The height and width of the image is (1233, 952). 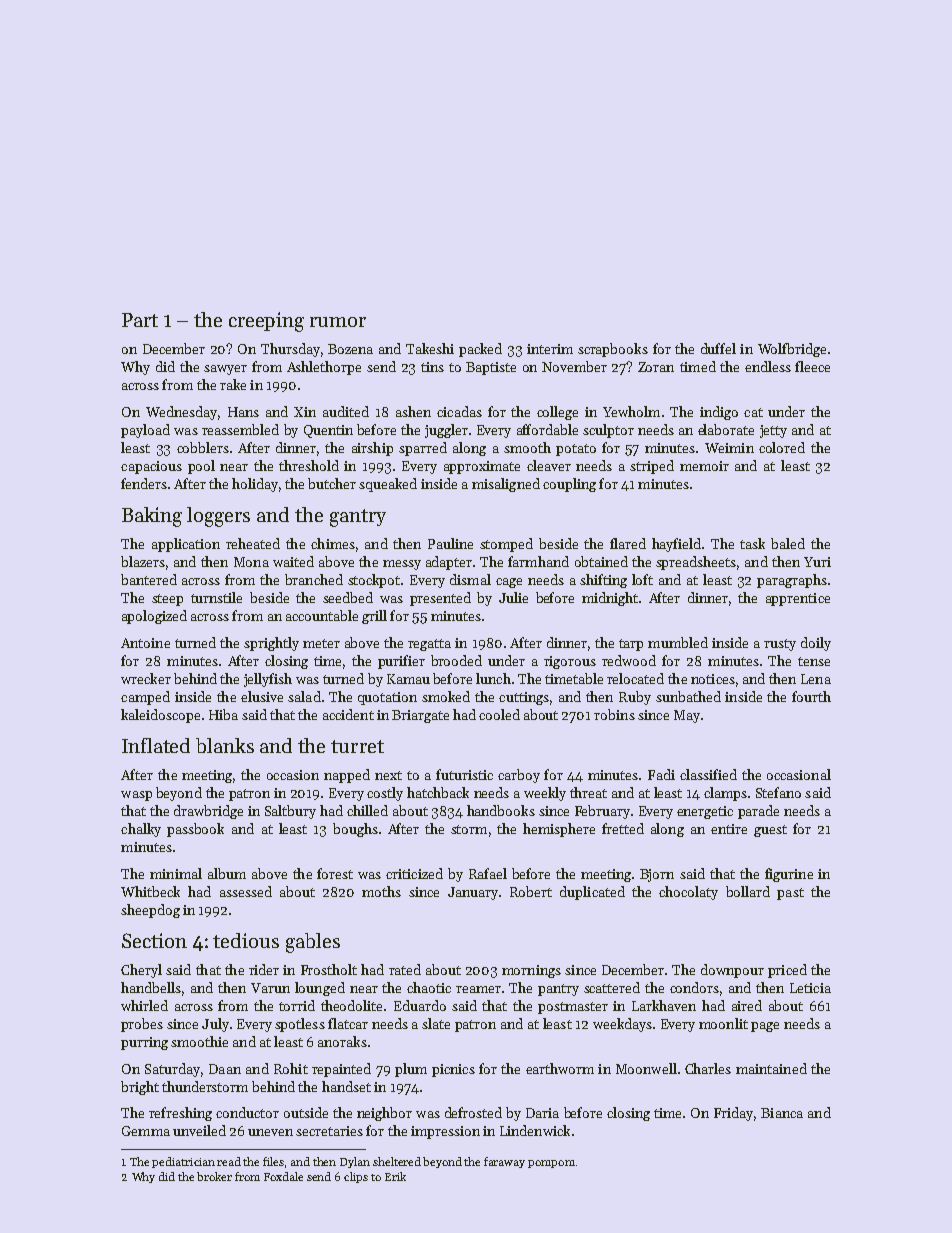 I want to click on camped, so click(x=145, y=698).
